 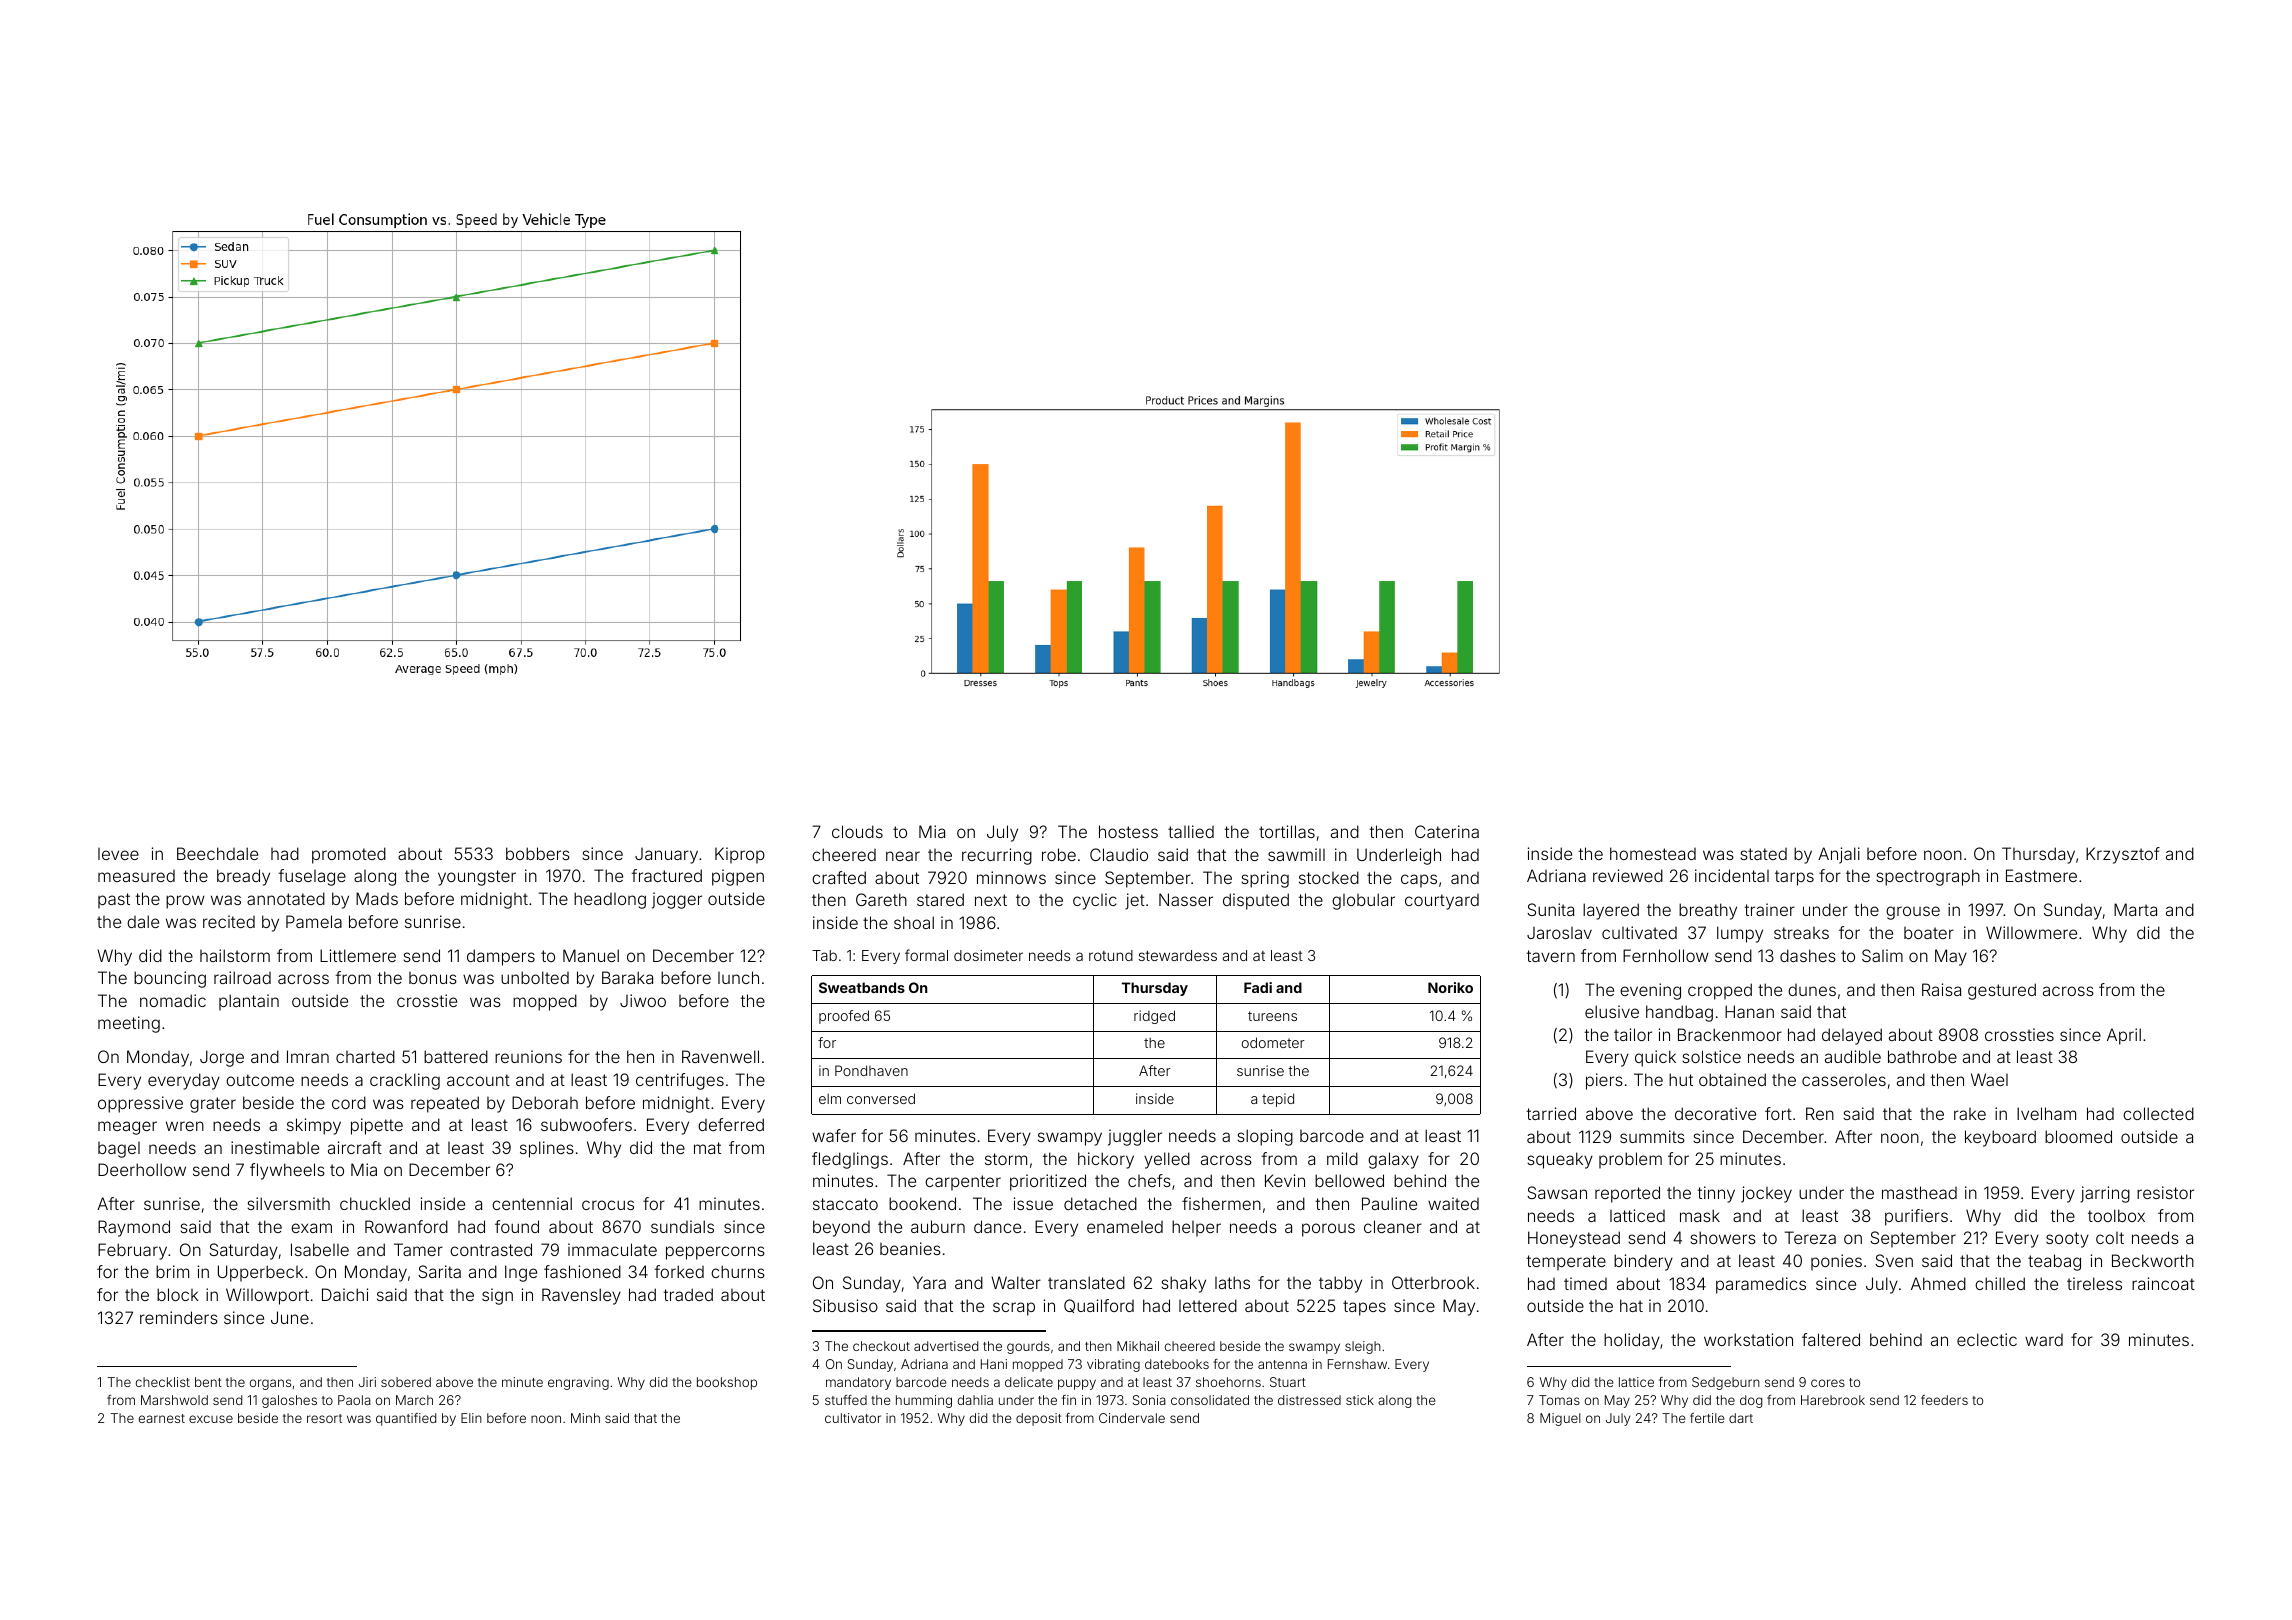 I want to click on bobbers, so click(x=538, y=853).
